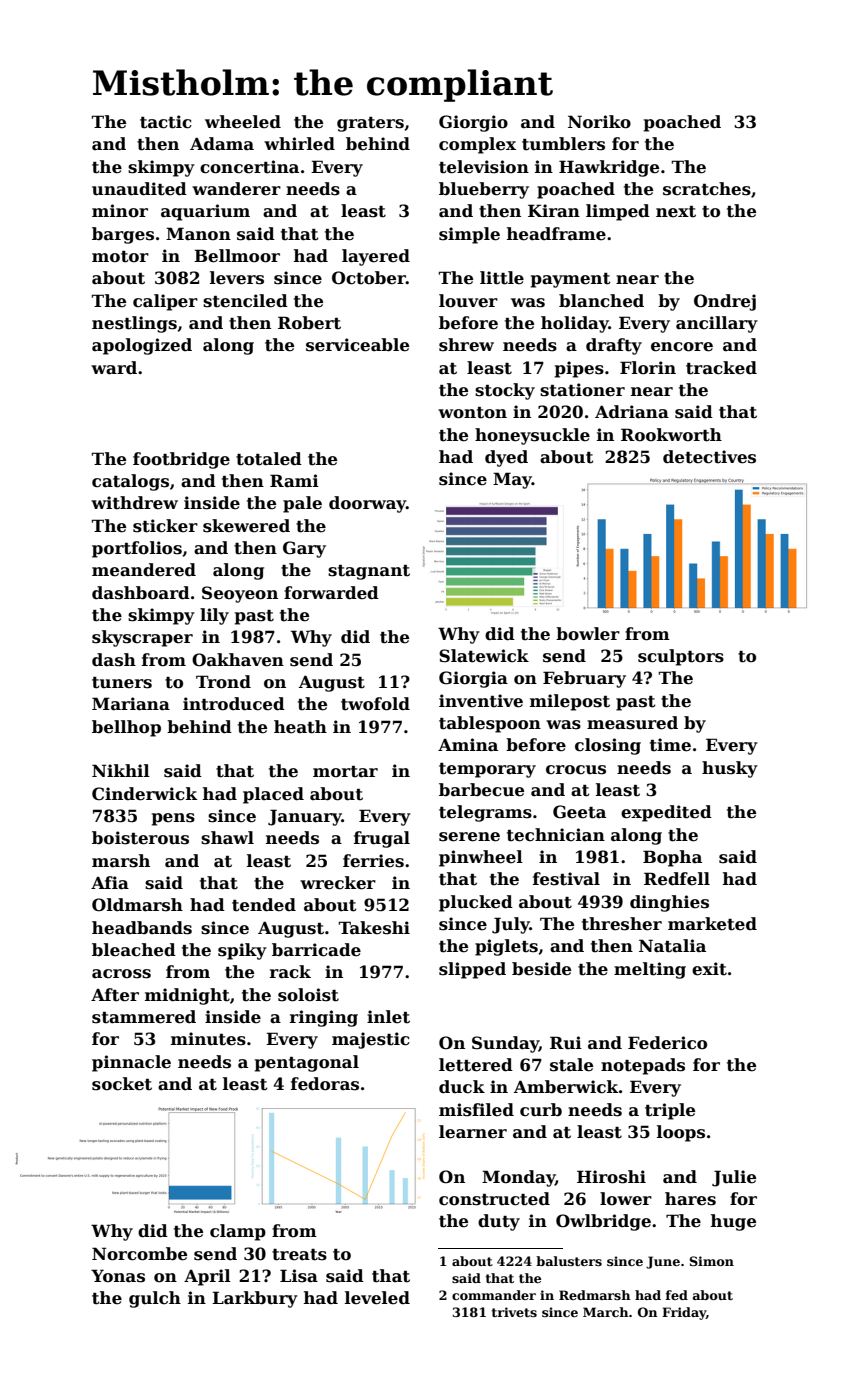  Describe the element at coordinates (166, 122) in the screenshot. I see `tactic` at that location.
